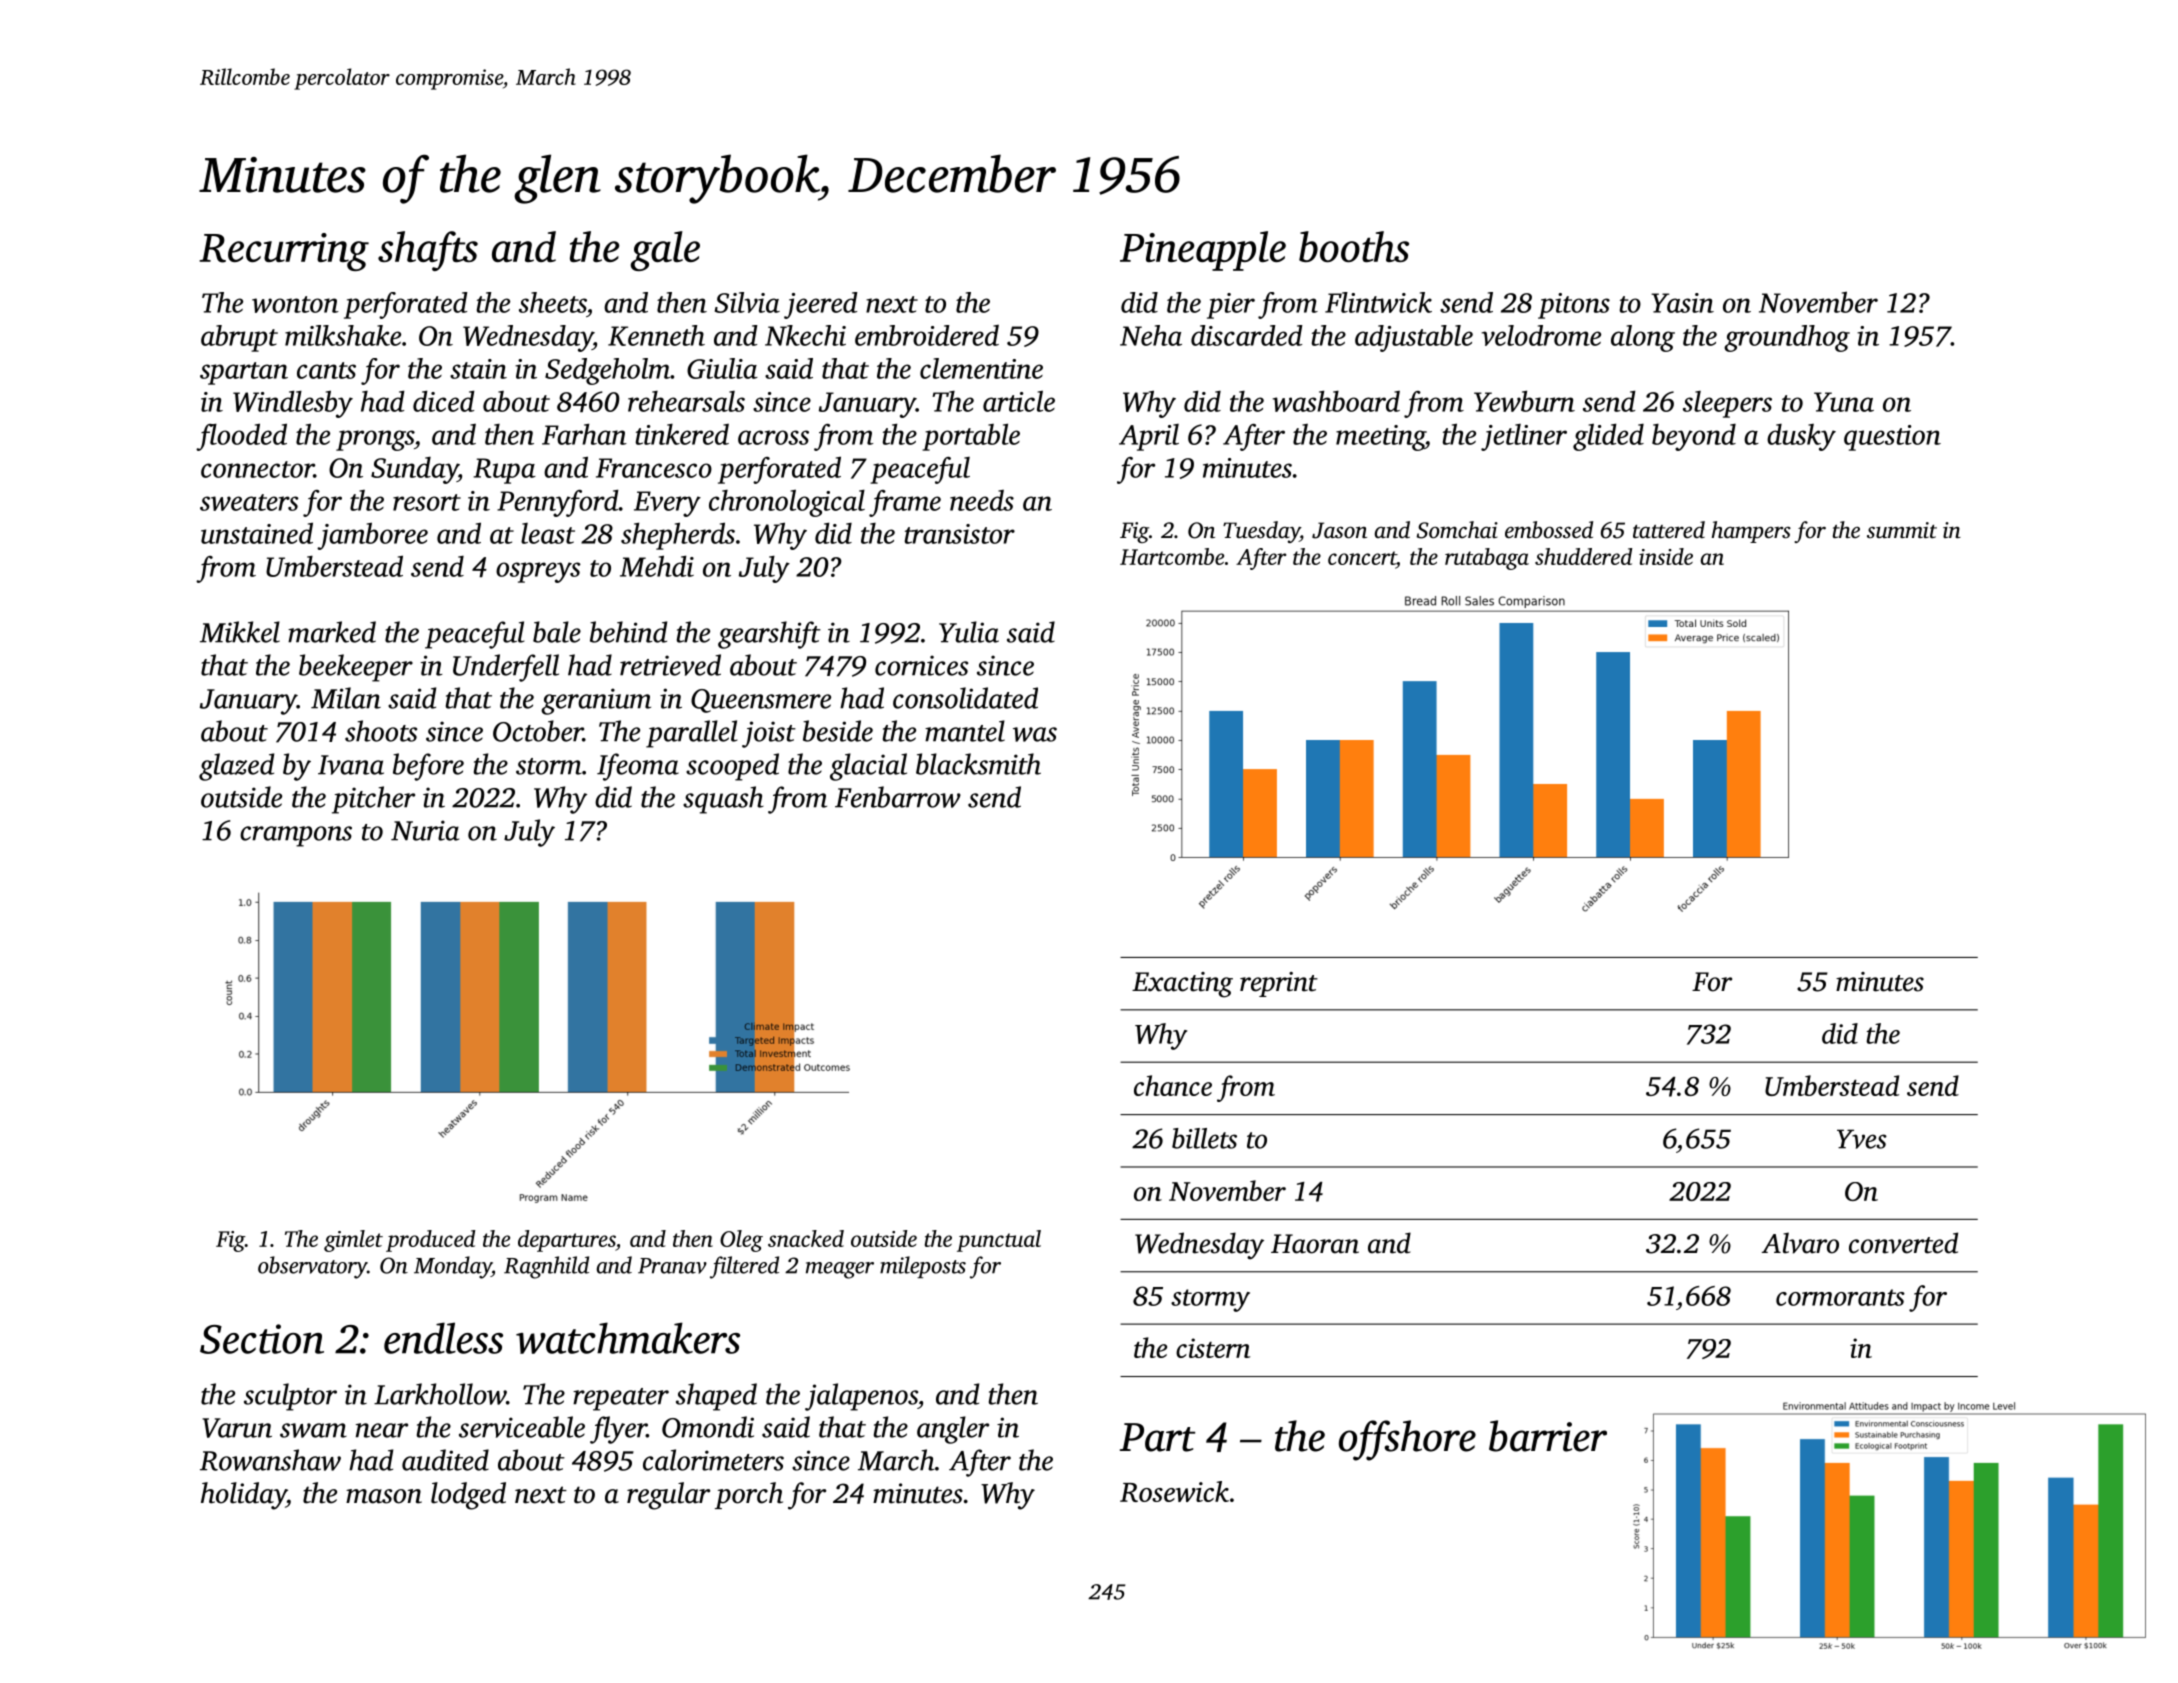 The image size is (2178, 1683). What do you see at coordinates (522, 1427) in the screenshot?
I see `serviceable` at bounding box center [522, 1427].
